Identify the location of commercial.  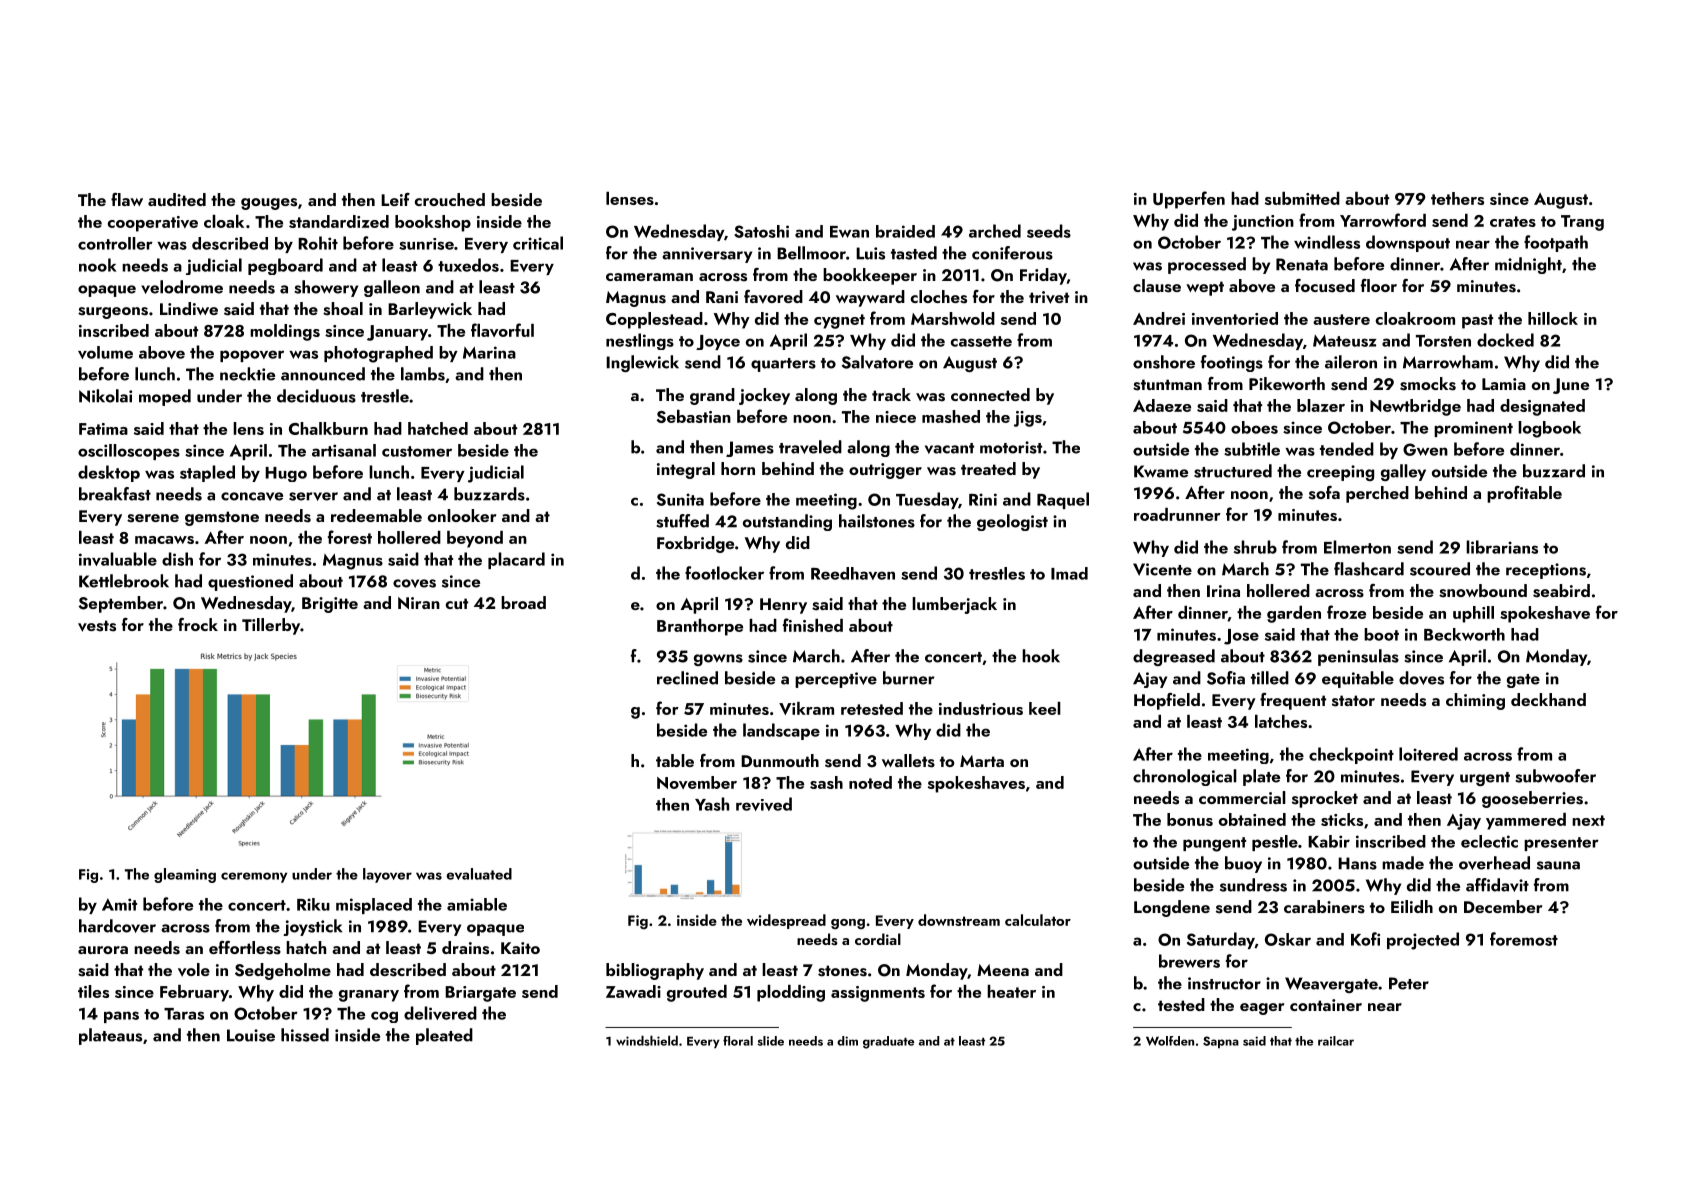
(1242, 797).
